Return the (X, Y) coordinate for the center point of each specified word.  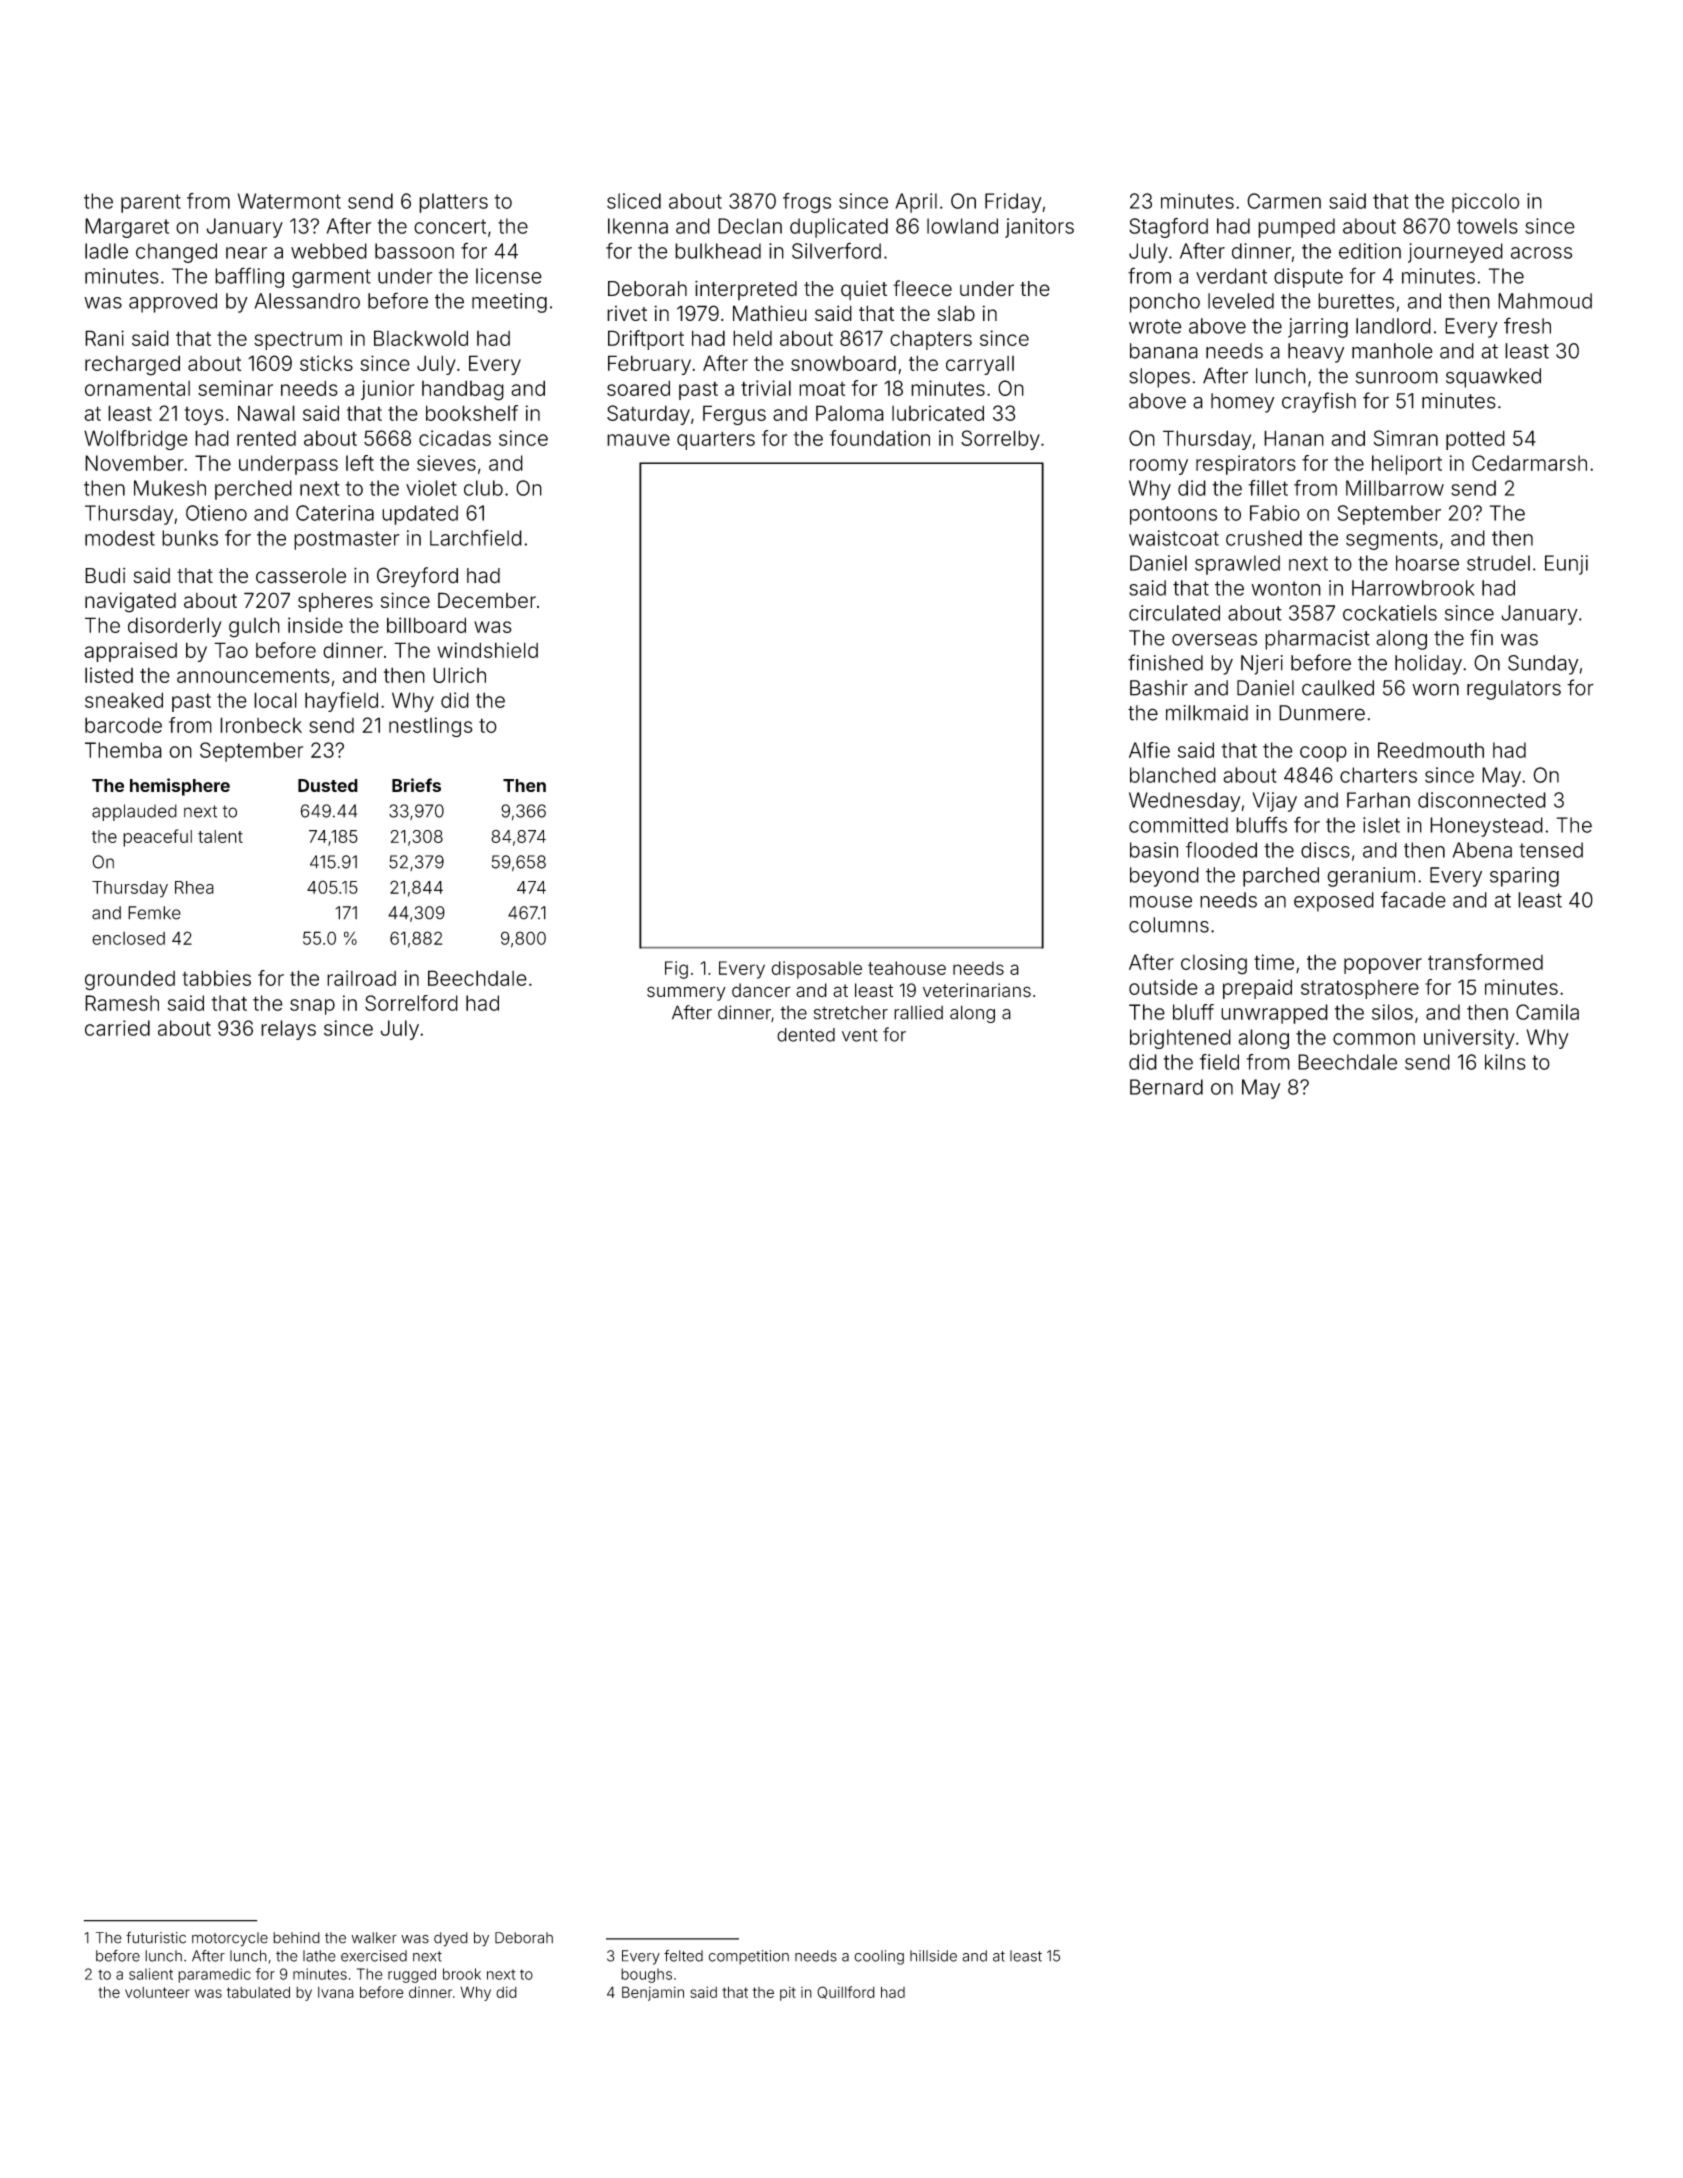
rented (266, 438)
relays (288, 1030)
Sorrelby (1000, 440)
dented (806, 1035)
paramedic (214, 1975)
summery (686, 993)
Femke (154, 913)
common (1374, 1039)
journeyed (1455, 253)
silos (1392, 1012)
